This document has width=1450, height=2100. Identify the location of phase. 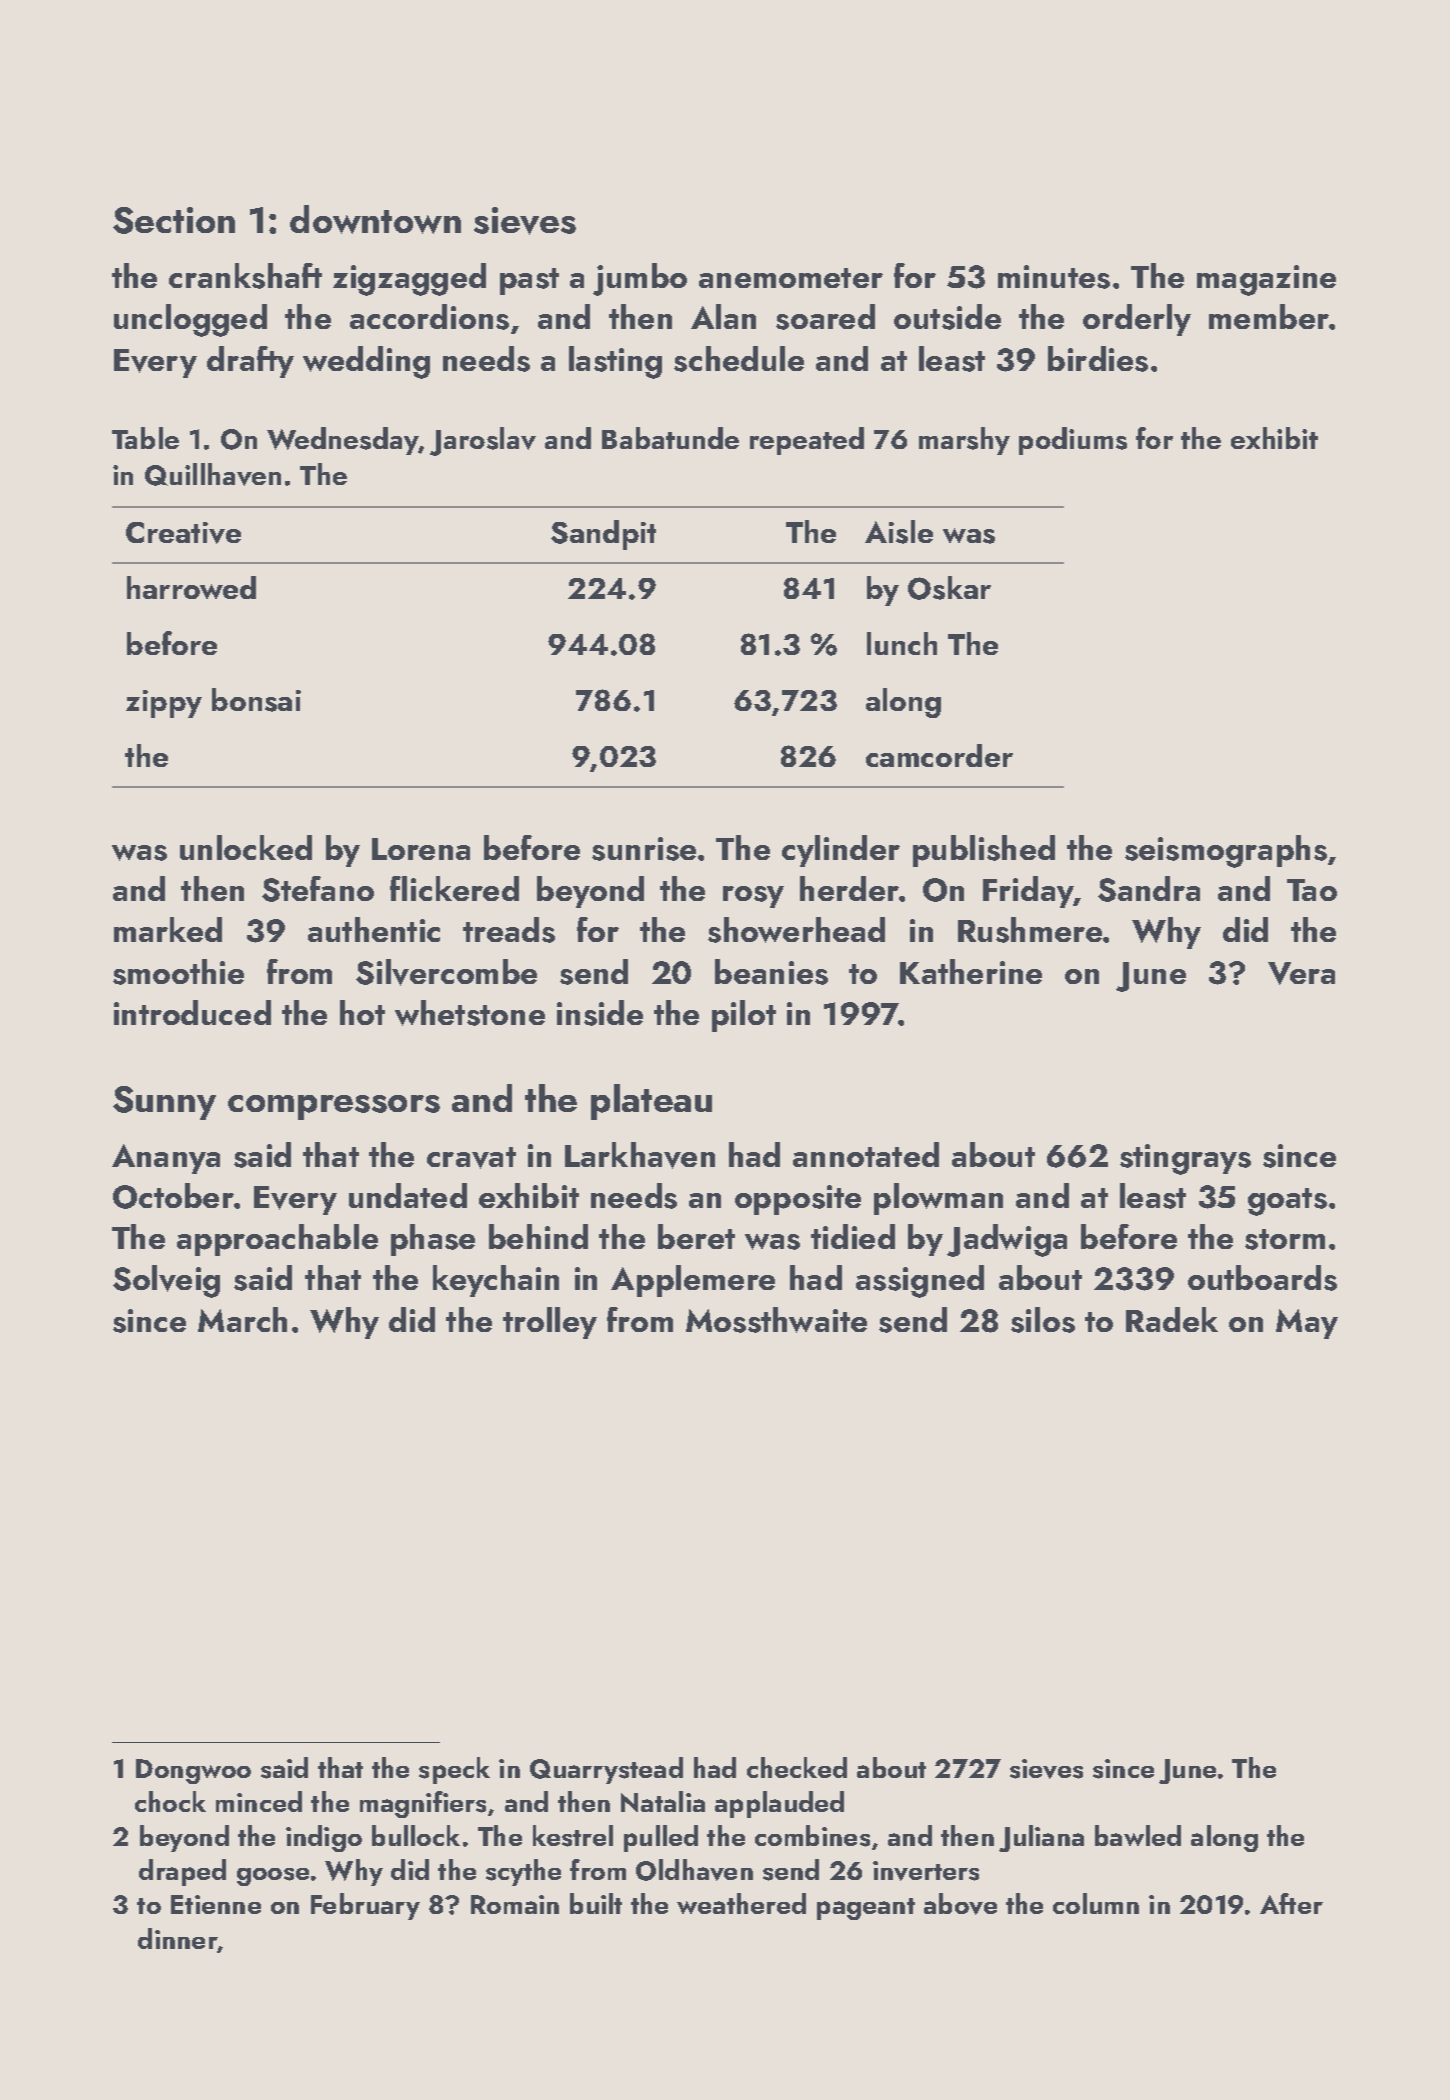
(433, 1240).
